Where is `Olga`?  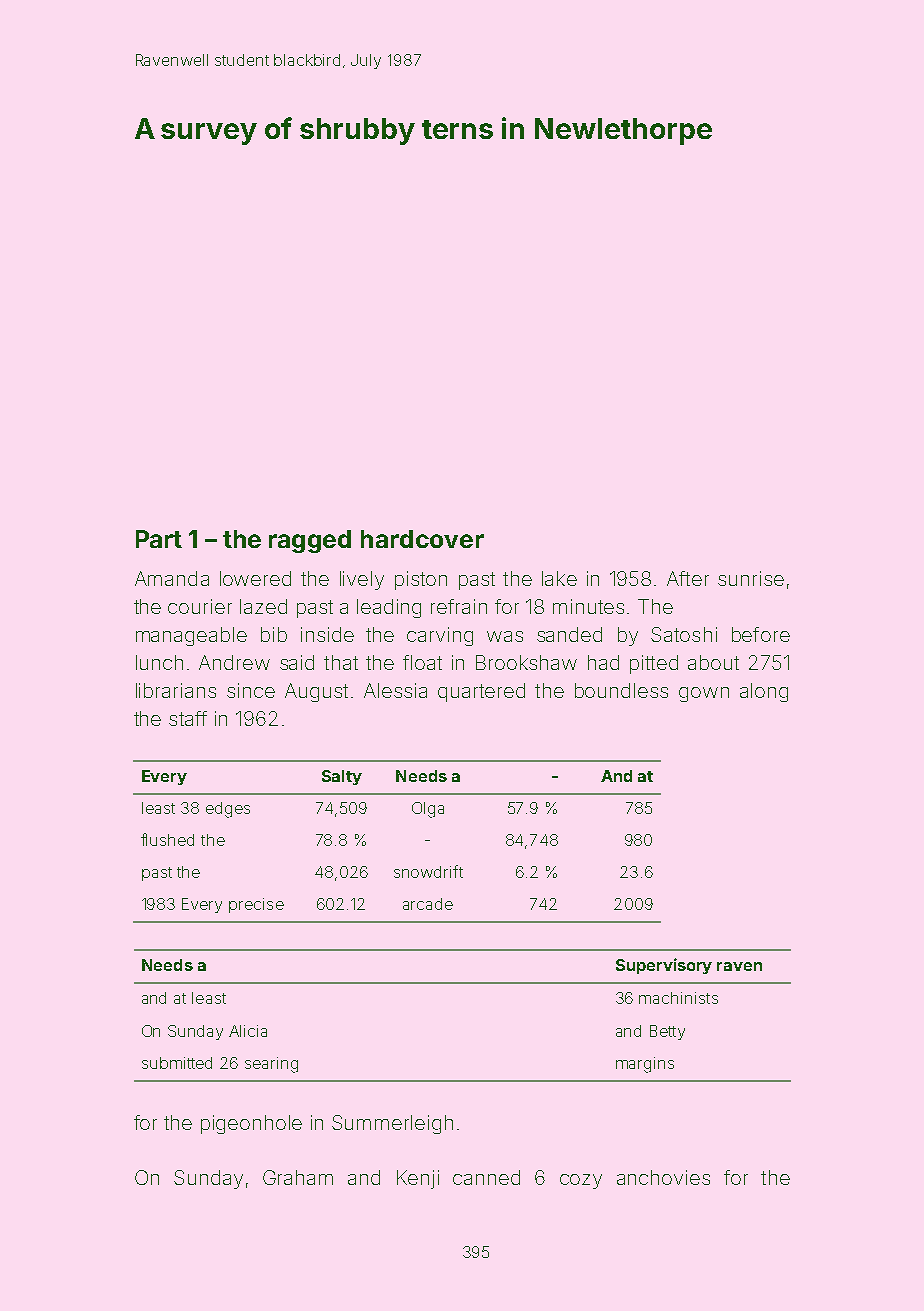 Olga is located at coordinates (428, 810).
